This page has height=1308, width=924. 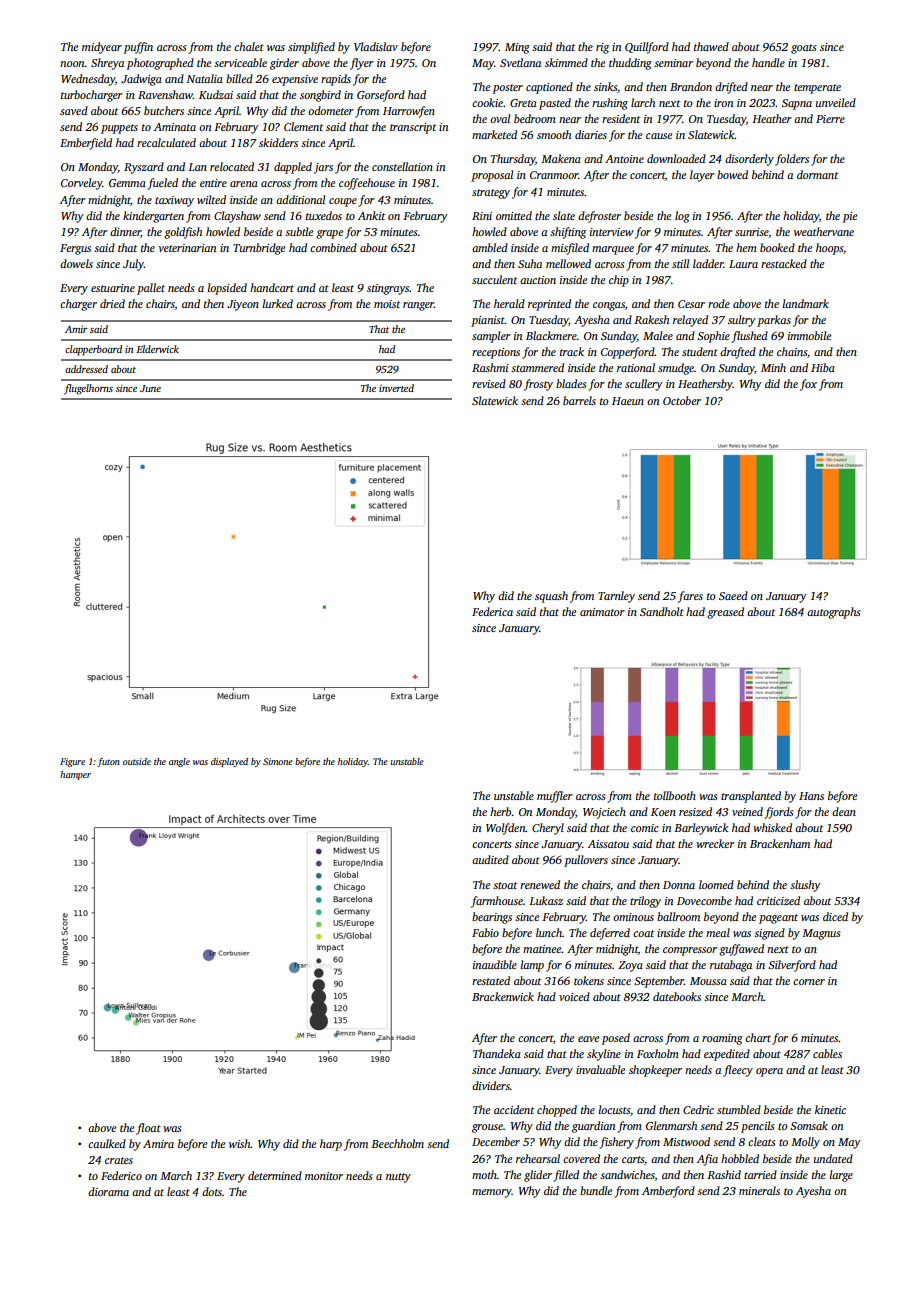 I want to click on chalet, so click(x=249, y=46).
